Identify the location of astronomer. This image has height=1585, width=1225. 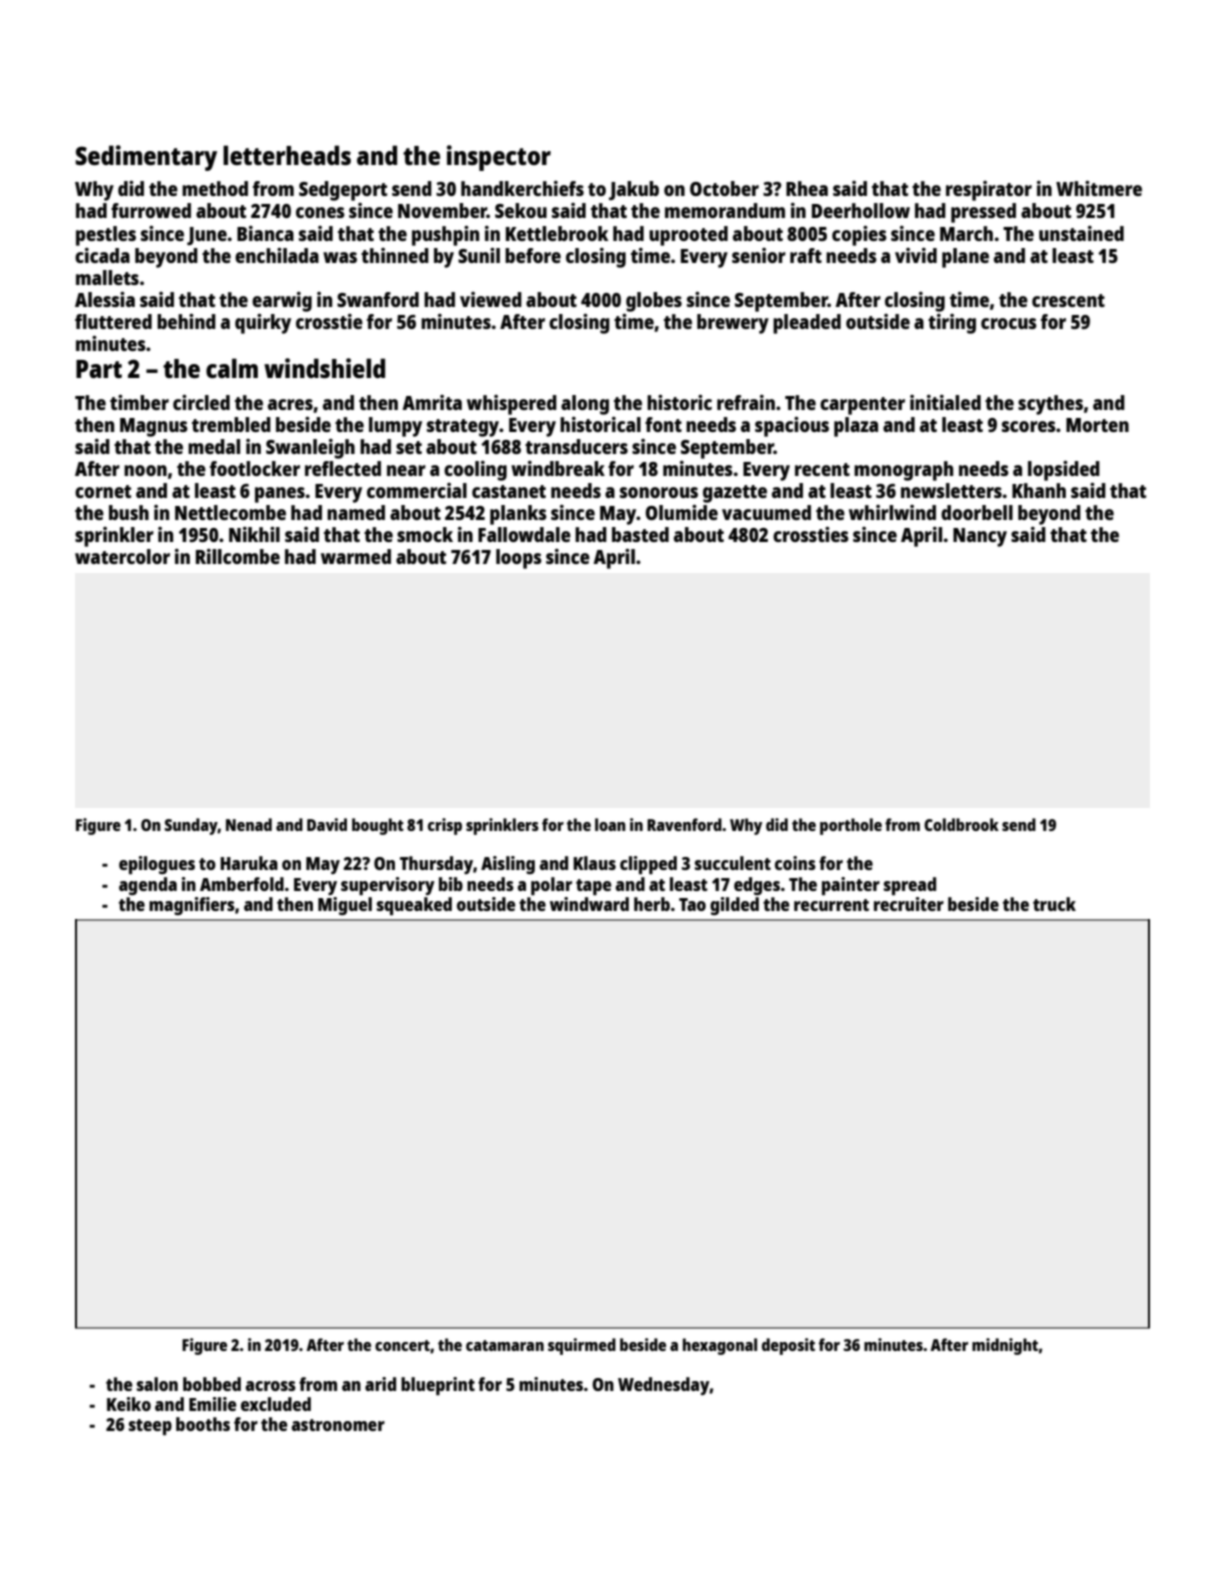
(338, 1425).
